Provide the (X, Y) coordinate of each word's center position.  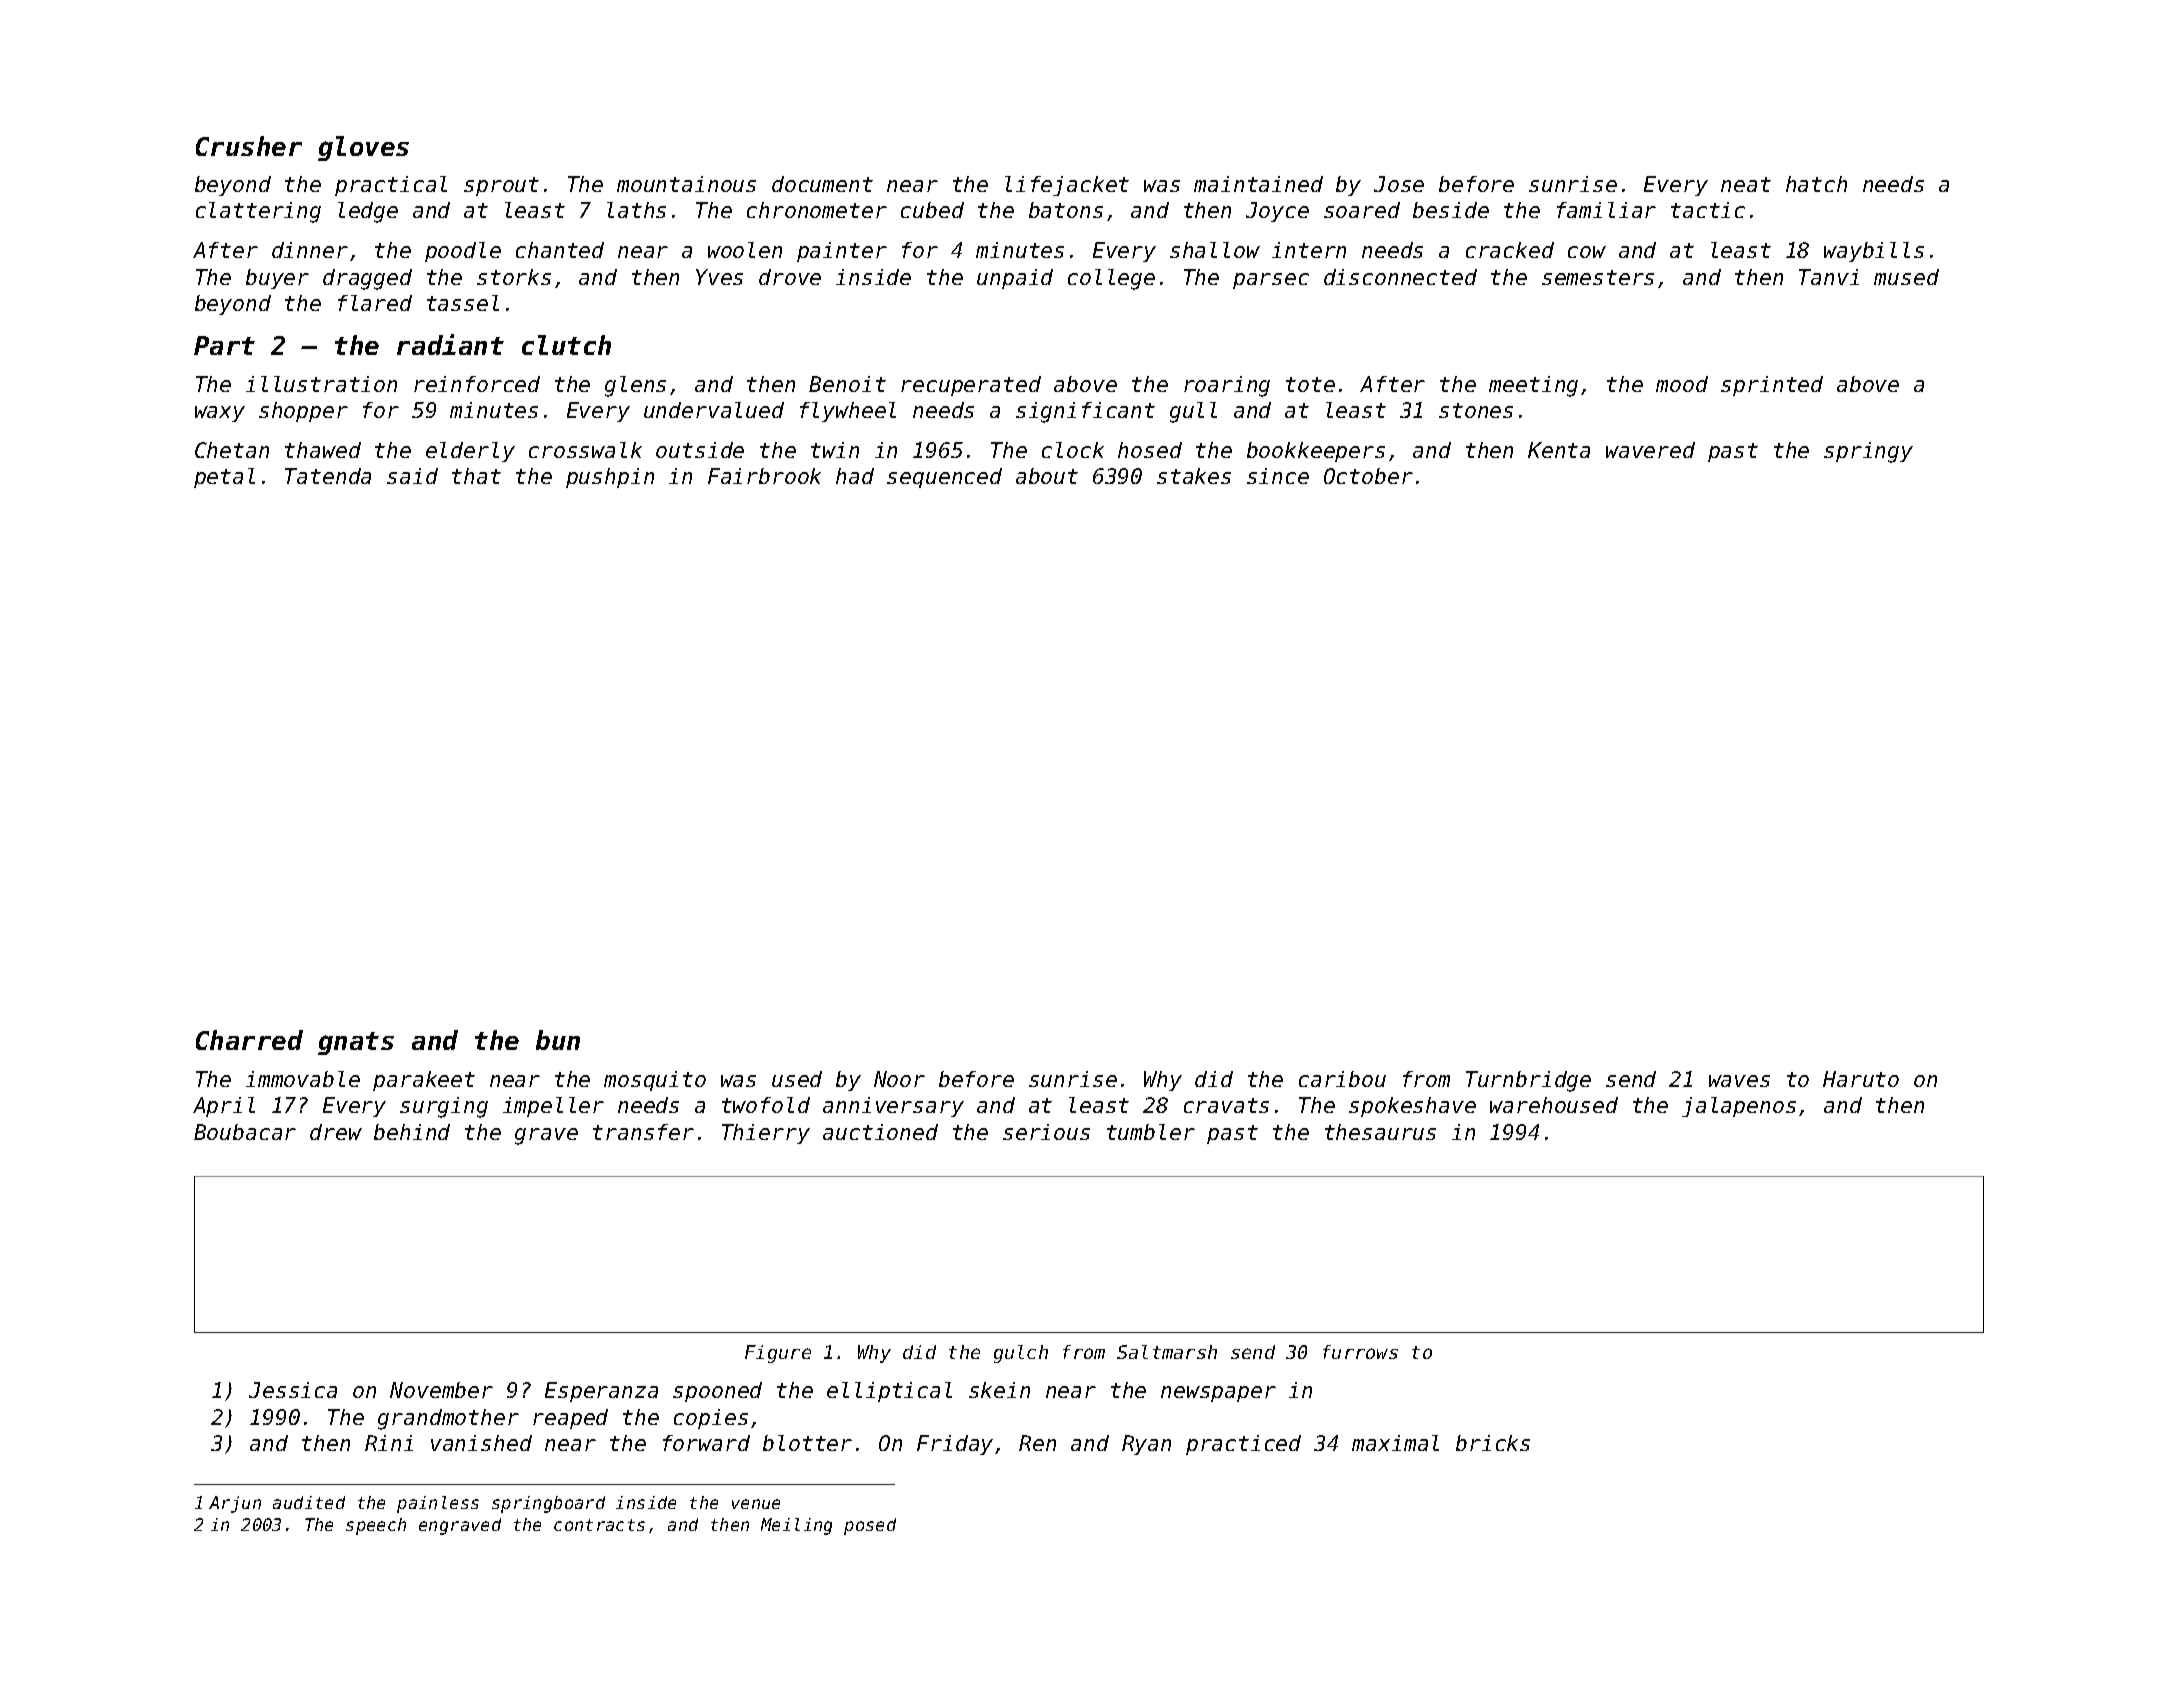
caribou (1342, 1079)
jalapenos (1739, 1107)
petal (224, 478)
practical (391, 186)
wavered (1650, 450)
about (1047, 476)
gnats (356, 1043)
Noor (899, 1079)
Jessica (293, 1390)
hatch (1816, 184)
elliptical (889, 1392)
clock (1073, 450)
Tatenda (328, 476)
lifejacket (1067, 186)
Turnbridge (1528, 1081)
